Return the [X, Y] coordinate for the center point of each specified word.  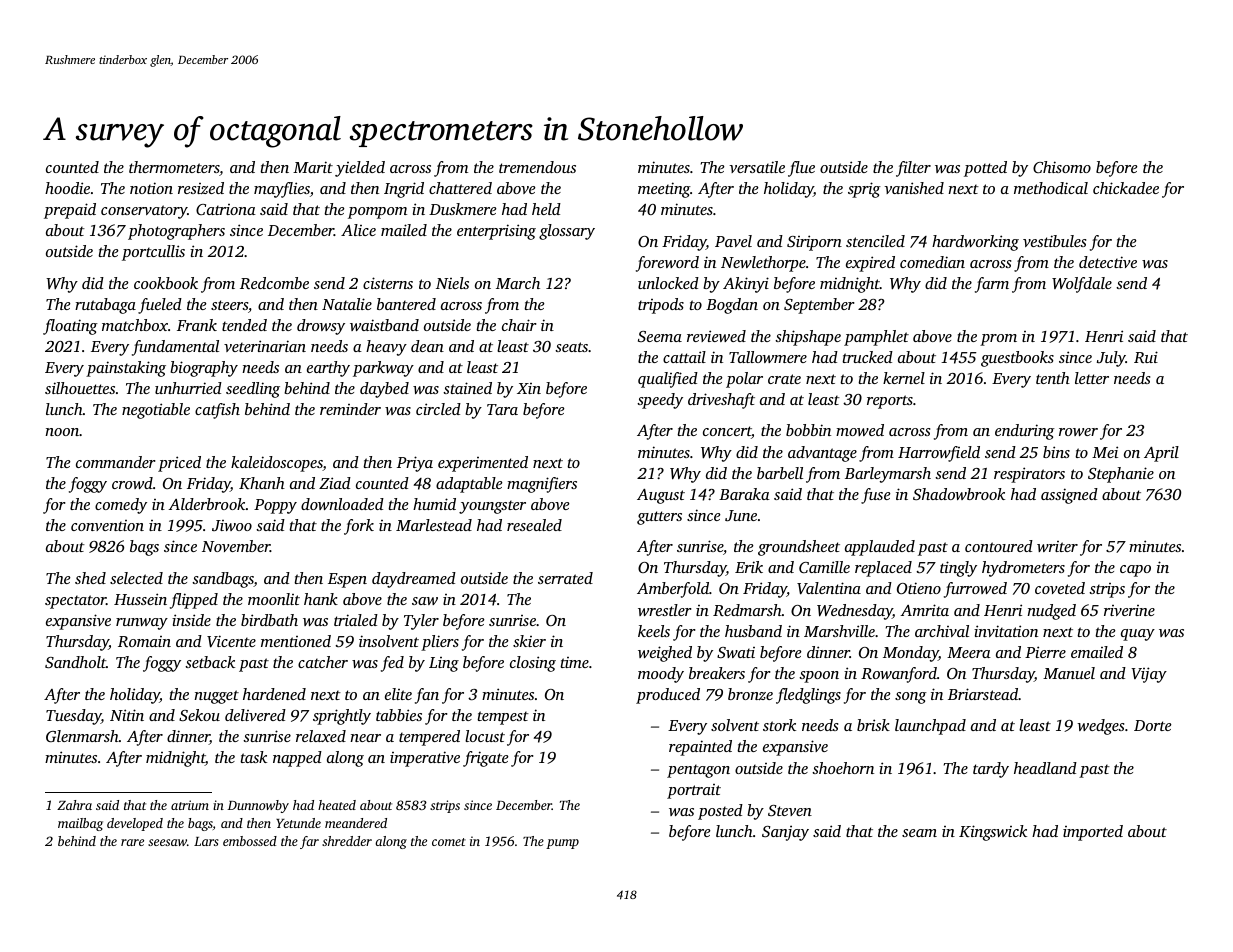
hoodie [67, 188]
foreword [667, 264]
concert [727, 432]
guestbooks [1017, 359]
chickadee [1126, 188]
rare [132, 842]
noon [62, 432]
